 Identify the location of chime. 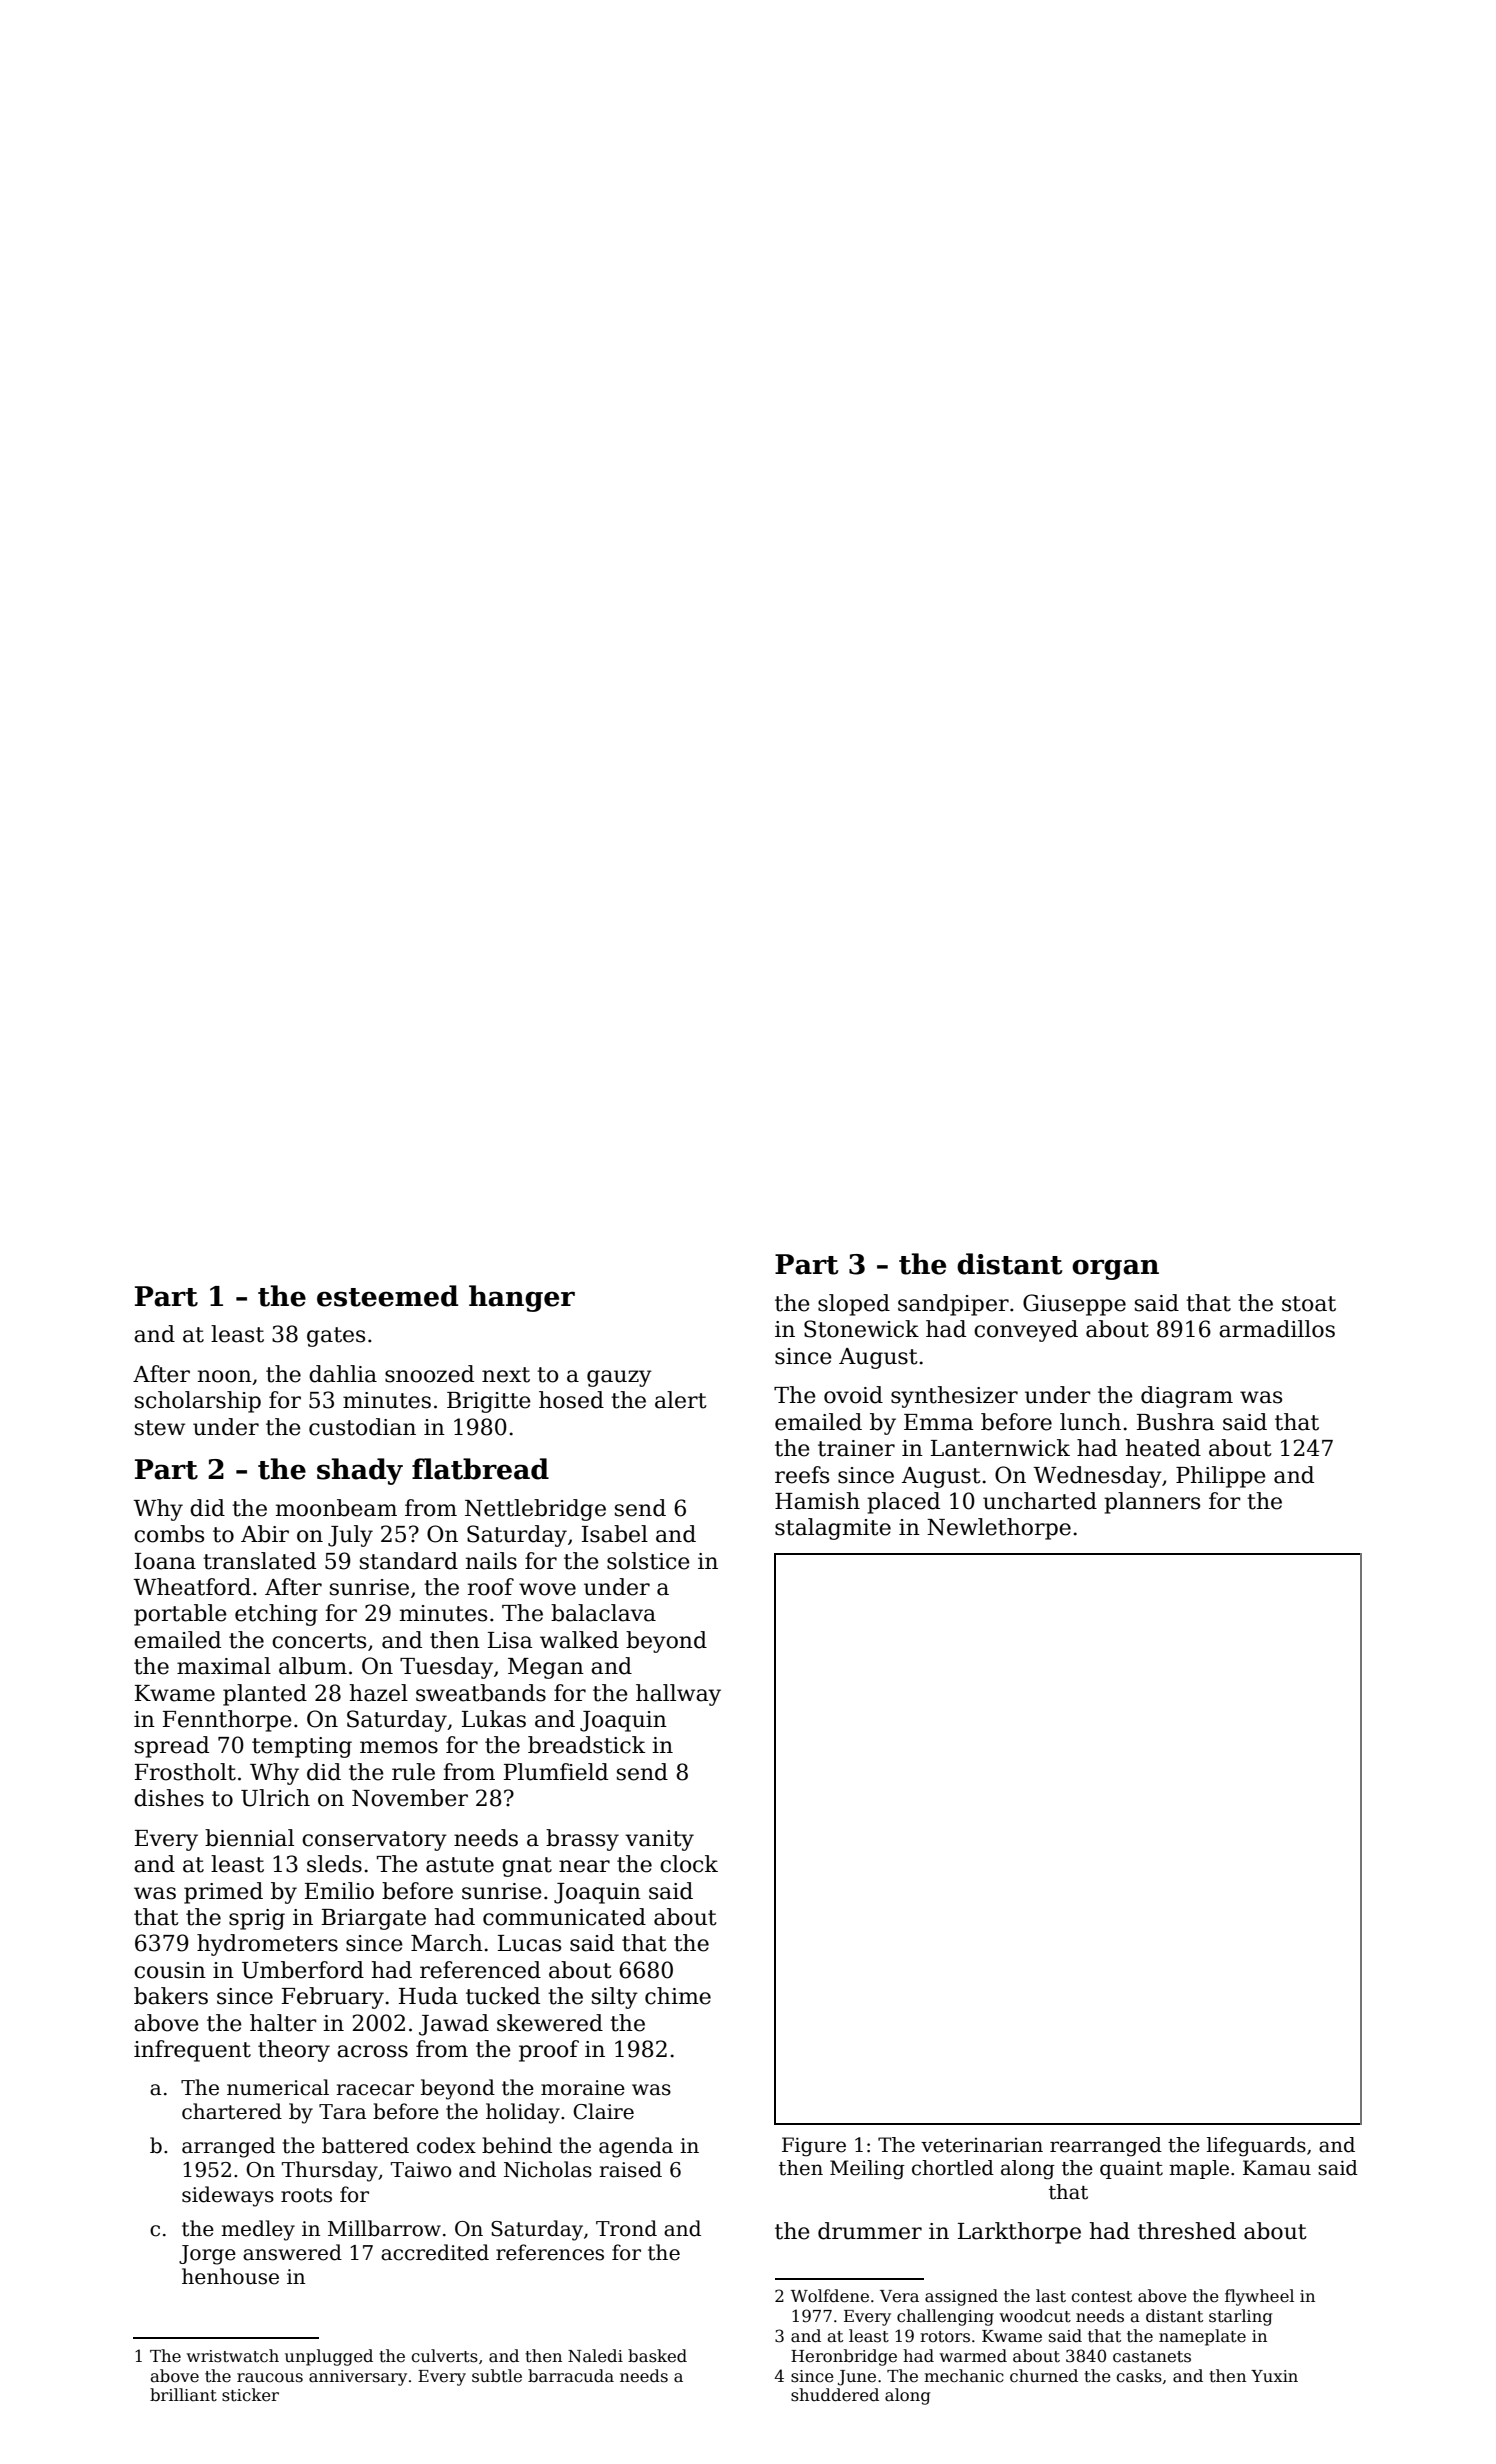
(678, 1996).
